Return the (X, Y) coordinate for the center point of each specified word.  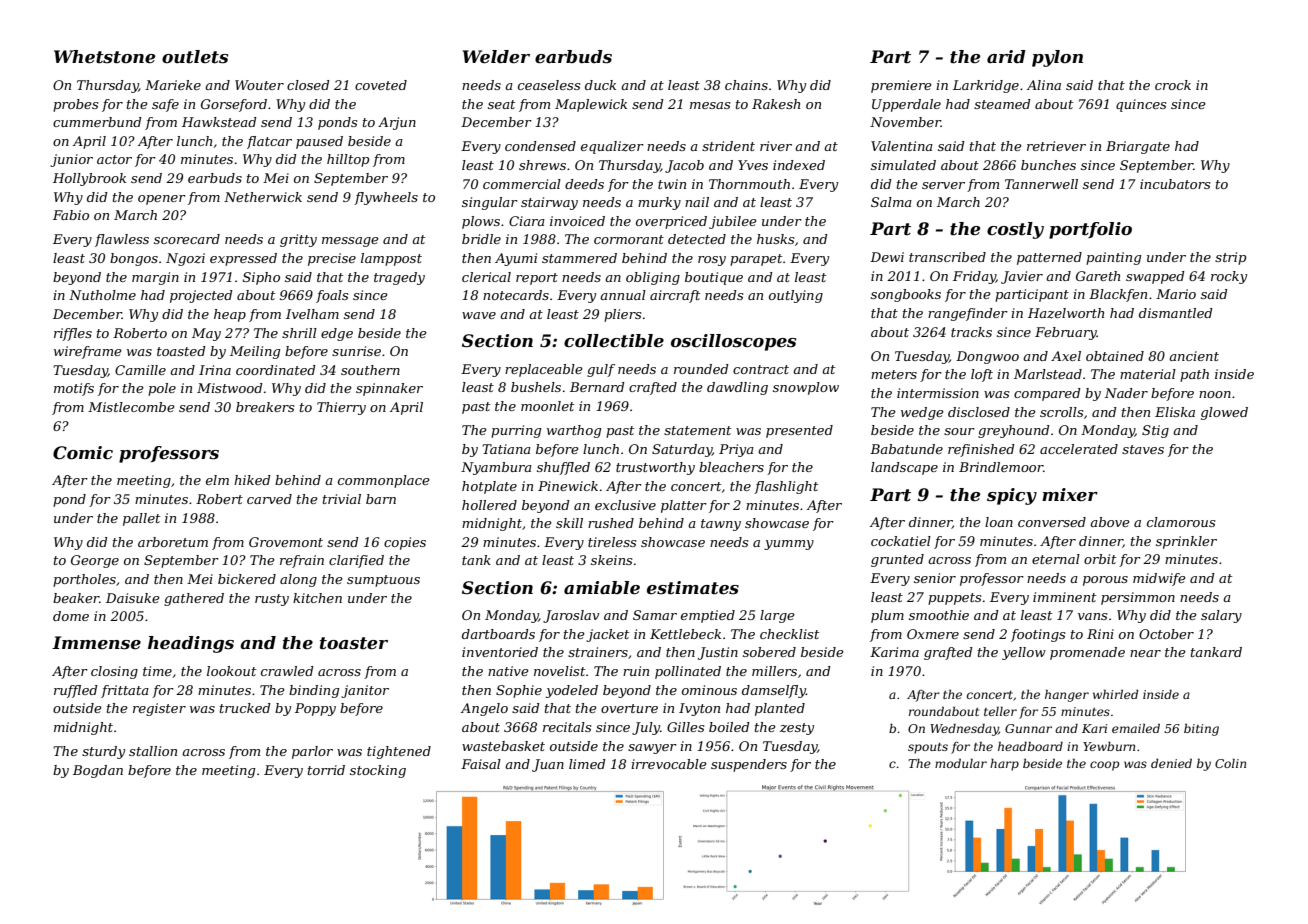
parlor (312, 752)
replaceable (544, 370)
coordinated (276, 370)
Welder (496, 57)
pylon (1057, 58)
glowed (1224, 413)
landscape (904, 468)
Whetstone (104, 57)
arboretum (173, 542)
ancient (1194, 356)
